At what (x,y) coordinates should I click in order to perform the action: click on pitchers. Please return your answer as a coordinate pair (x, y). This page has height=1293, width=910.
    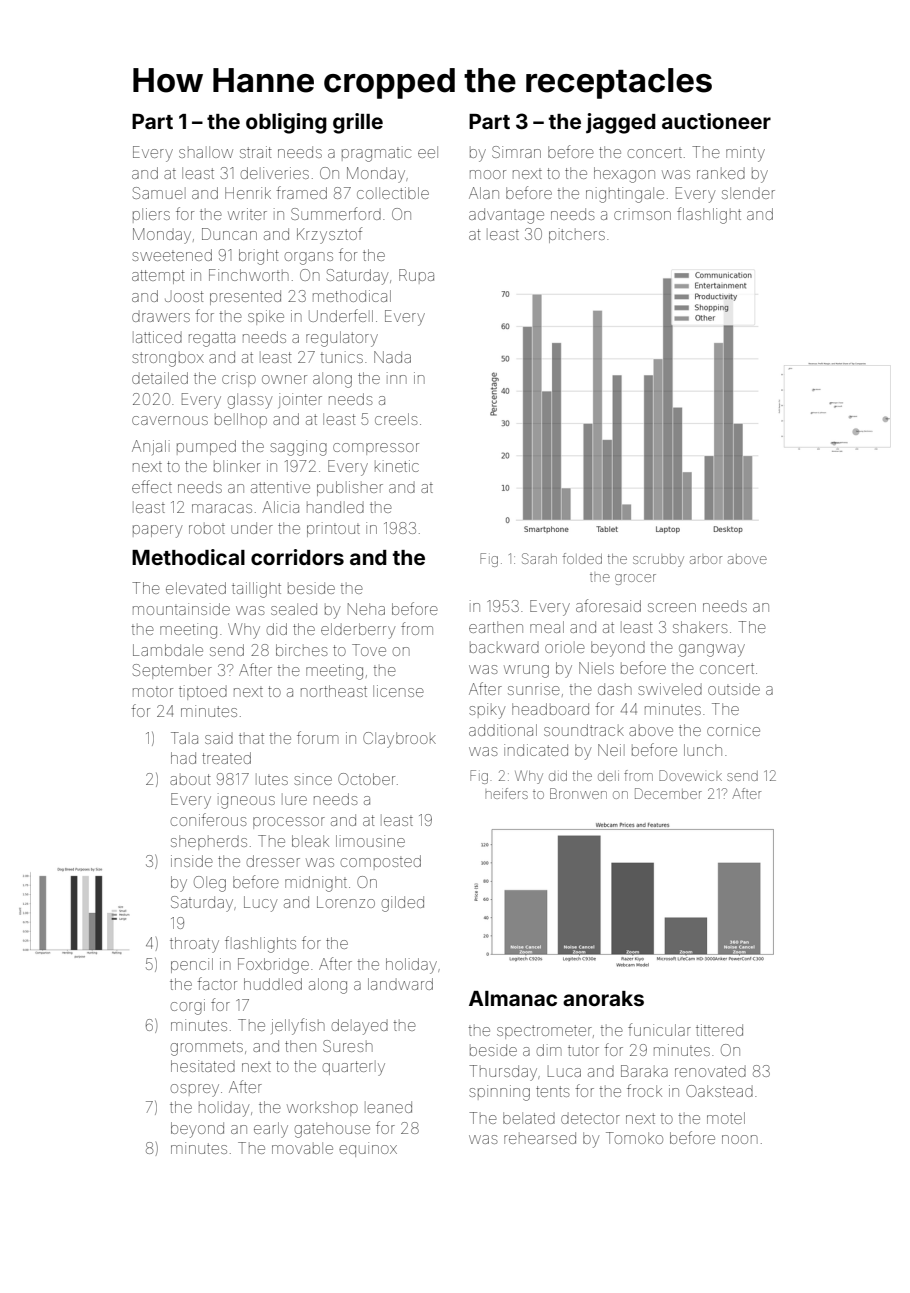
    Looking at the image, I should click on (577, 235).
